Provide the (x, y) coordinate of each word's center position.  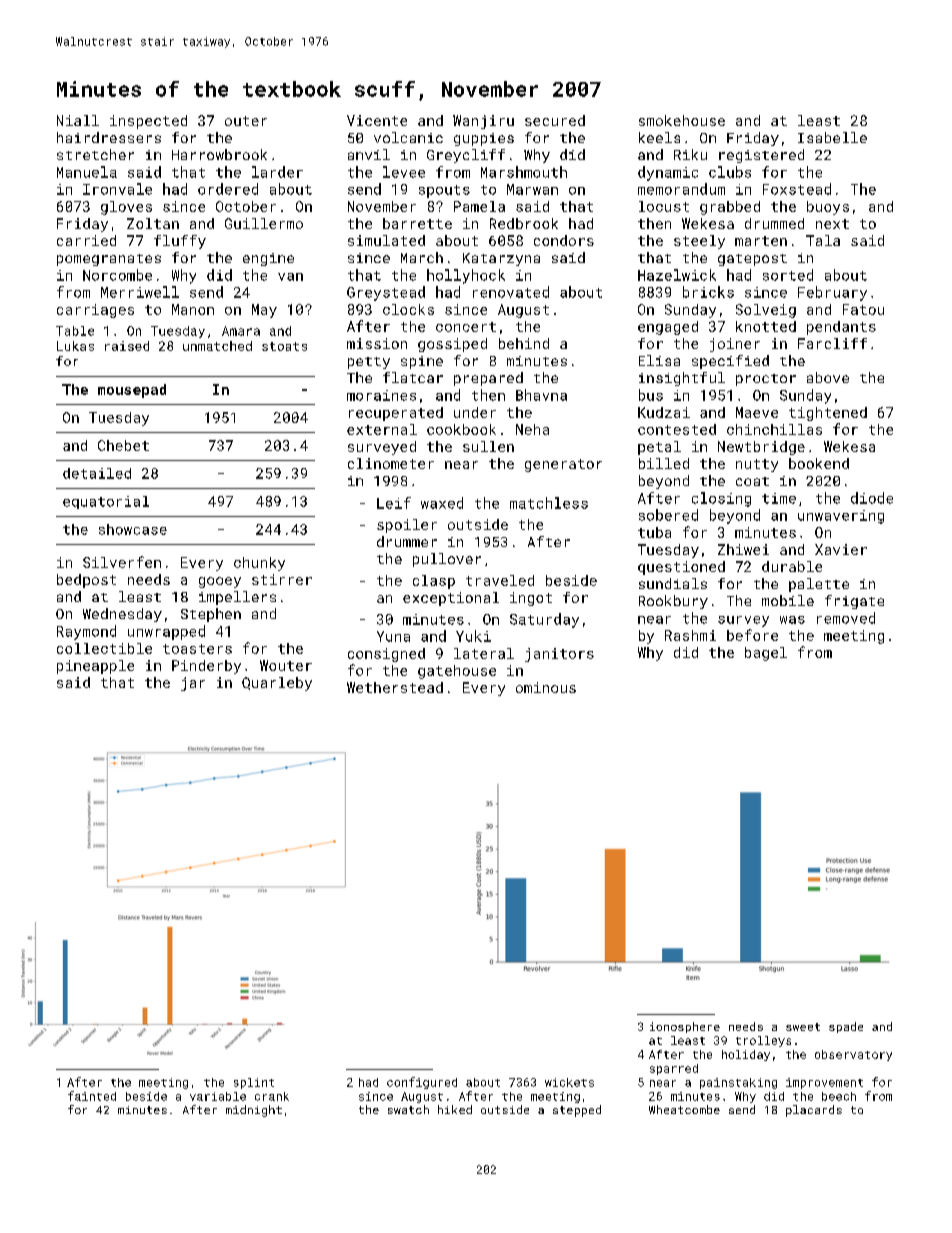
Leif (394, 503)
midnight (254, 1111)
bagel (766, 654)
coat (752, 481)
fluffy (180, 242)
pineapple (95, 667)
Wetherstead (395, 687)
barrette (417, 223)
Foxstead (797, 189)
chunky (259, 564)
